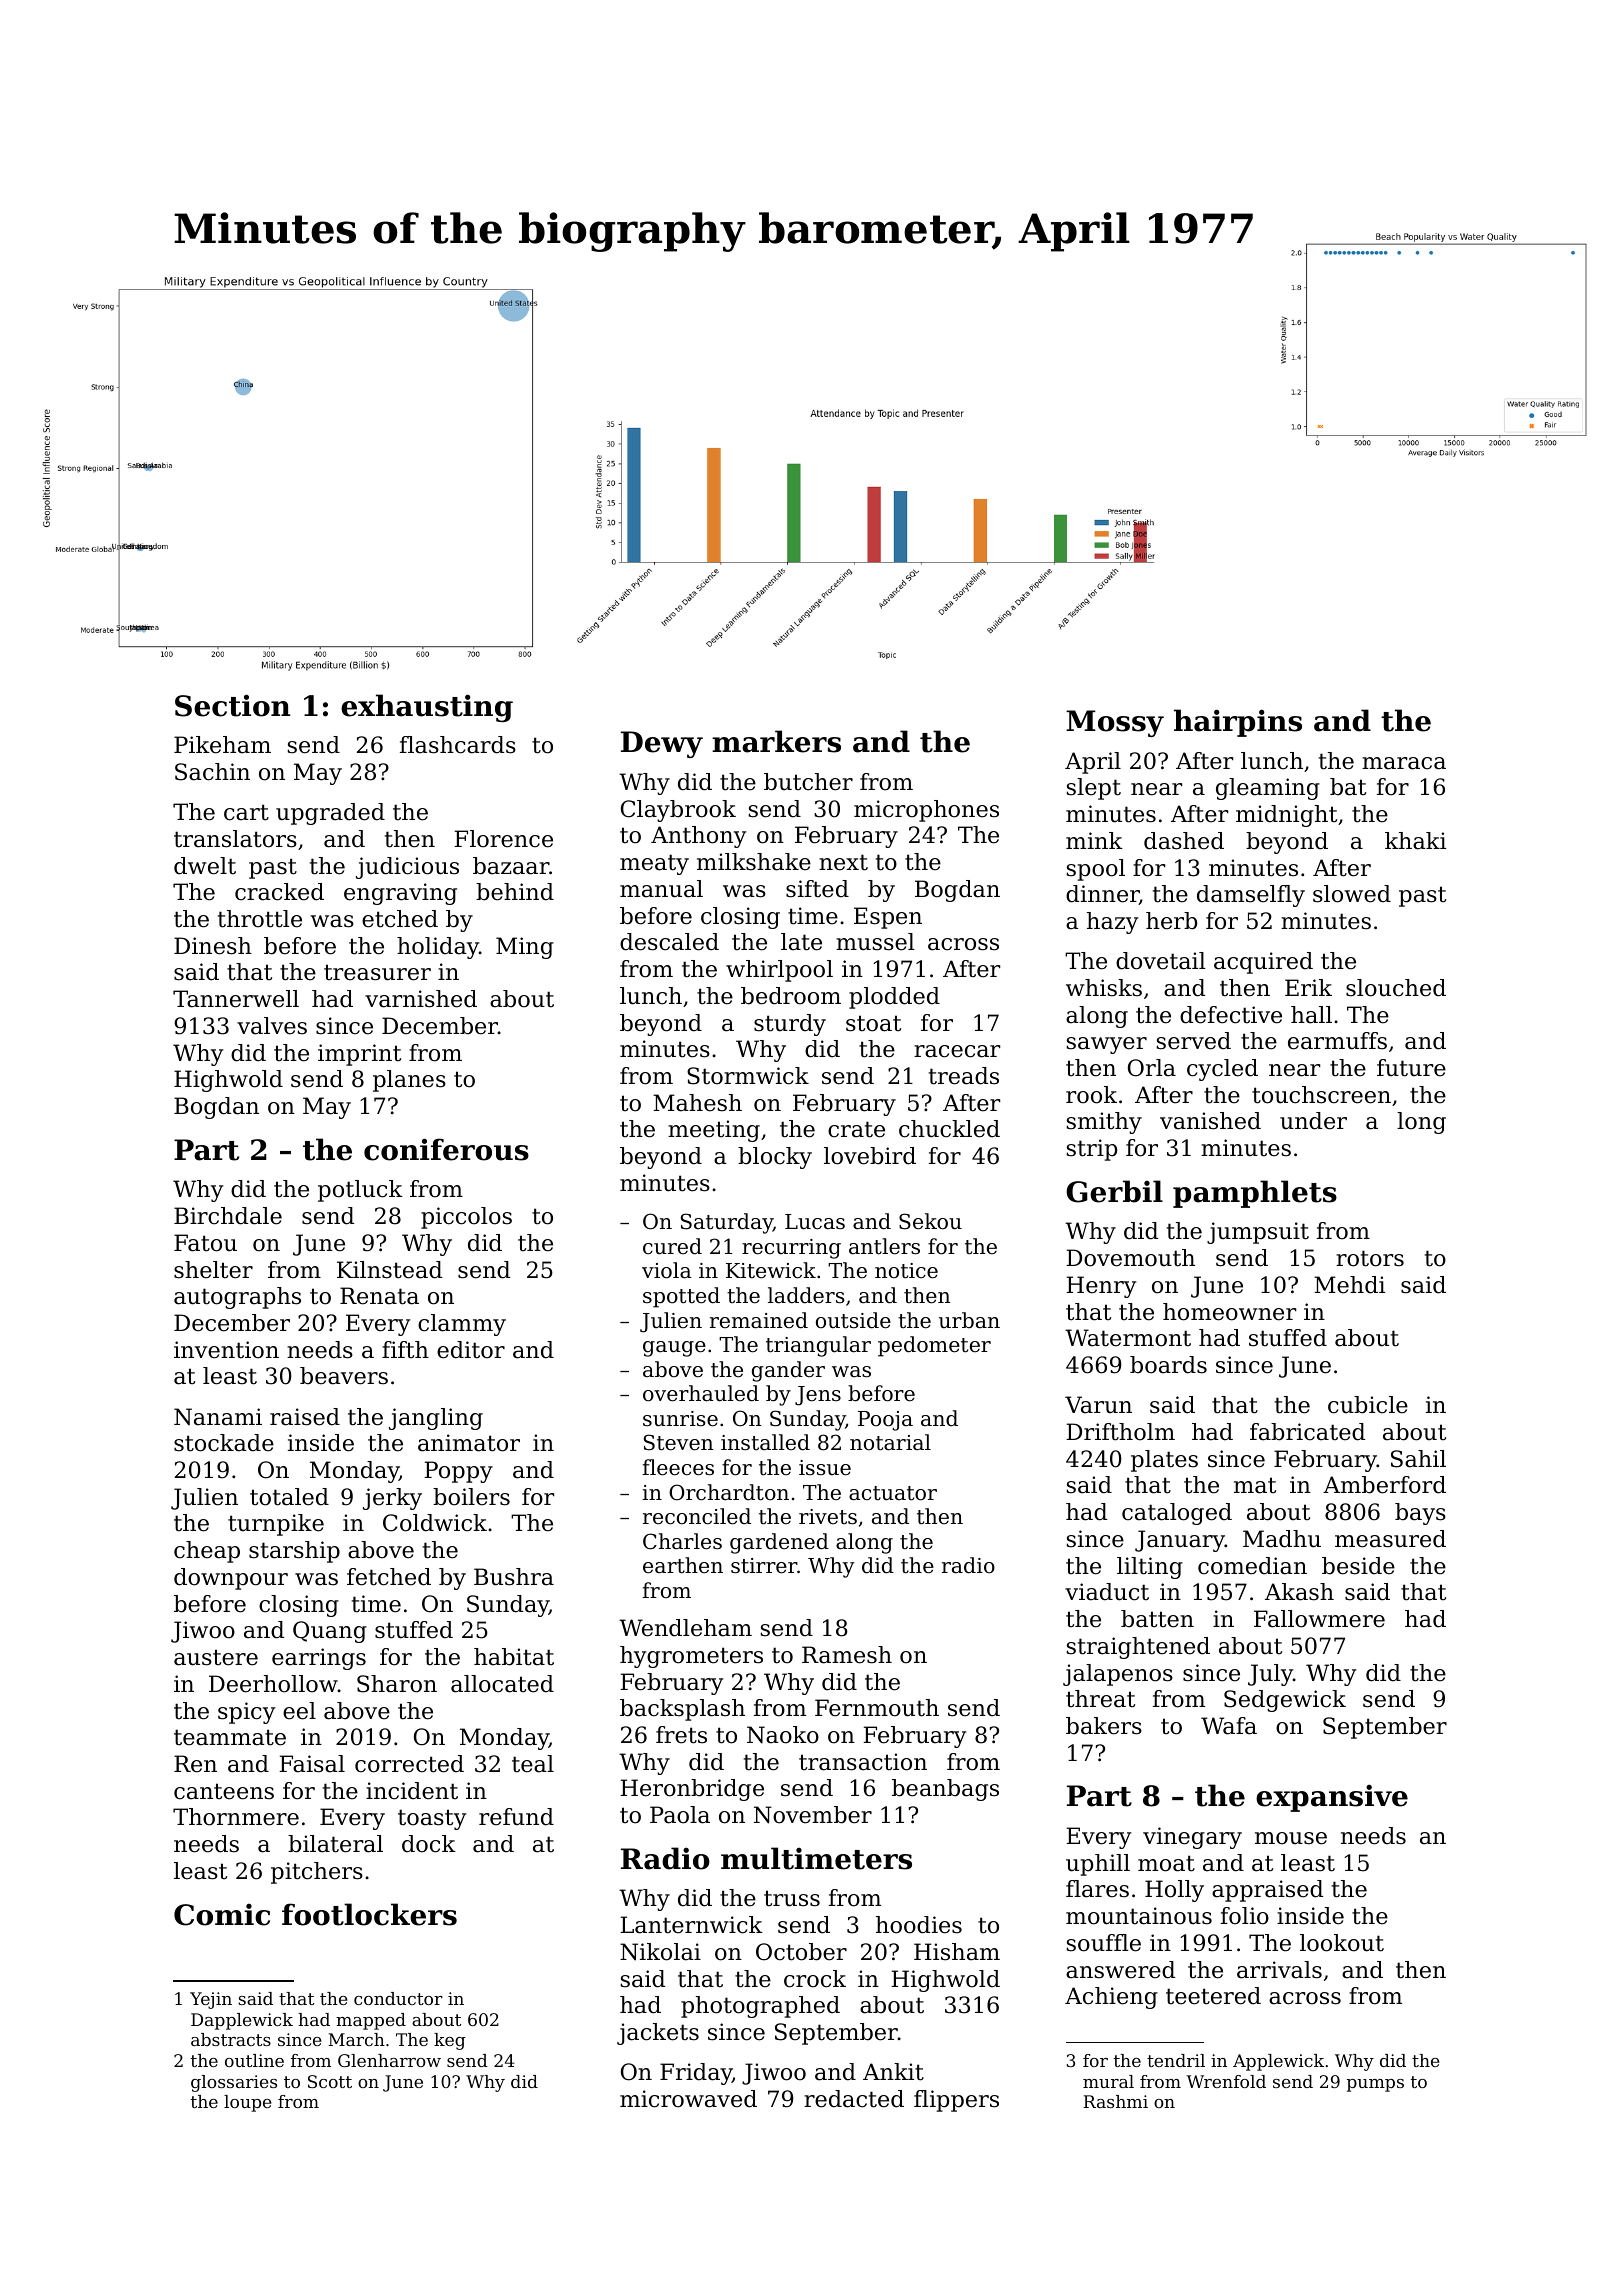 The image size is (1620, 2292). What do you see at coordinates (330, 2081) in the page?
I see `Scott` at bounding box center [330, 2081].
